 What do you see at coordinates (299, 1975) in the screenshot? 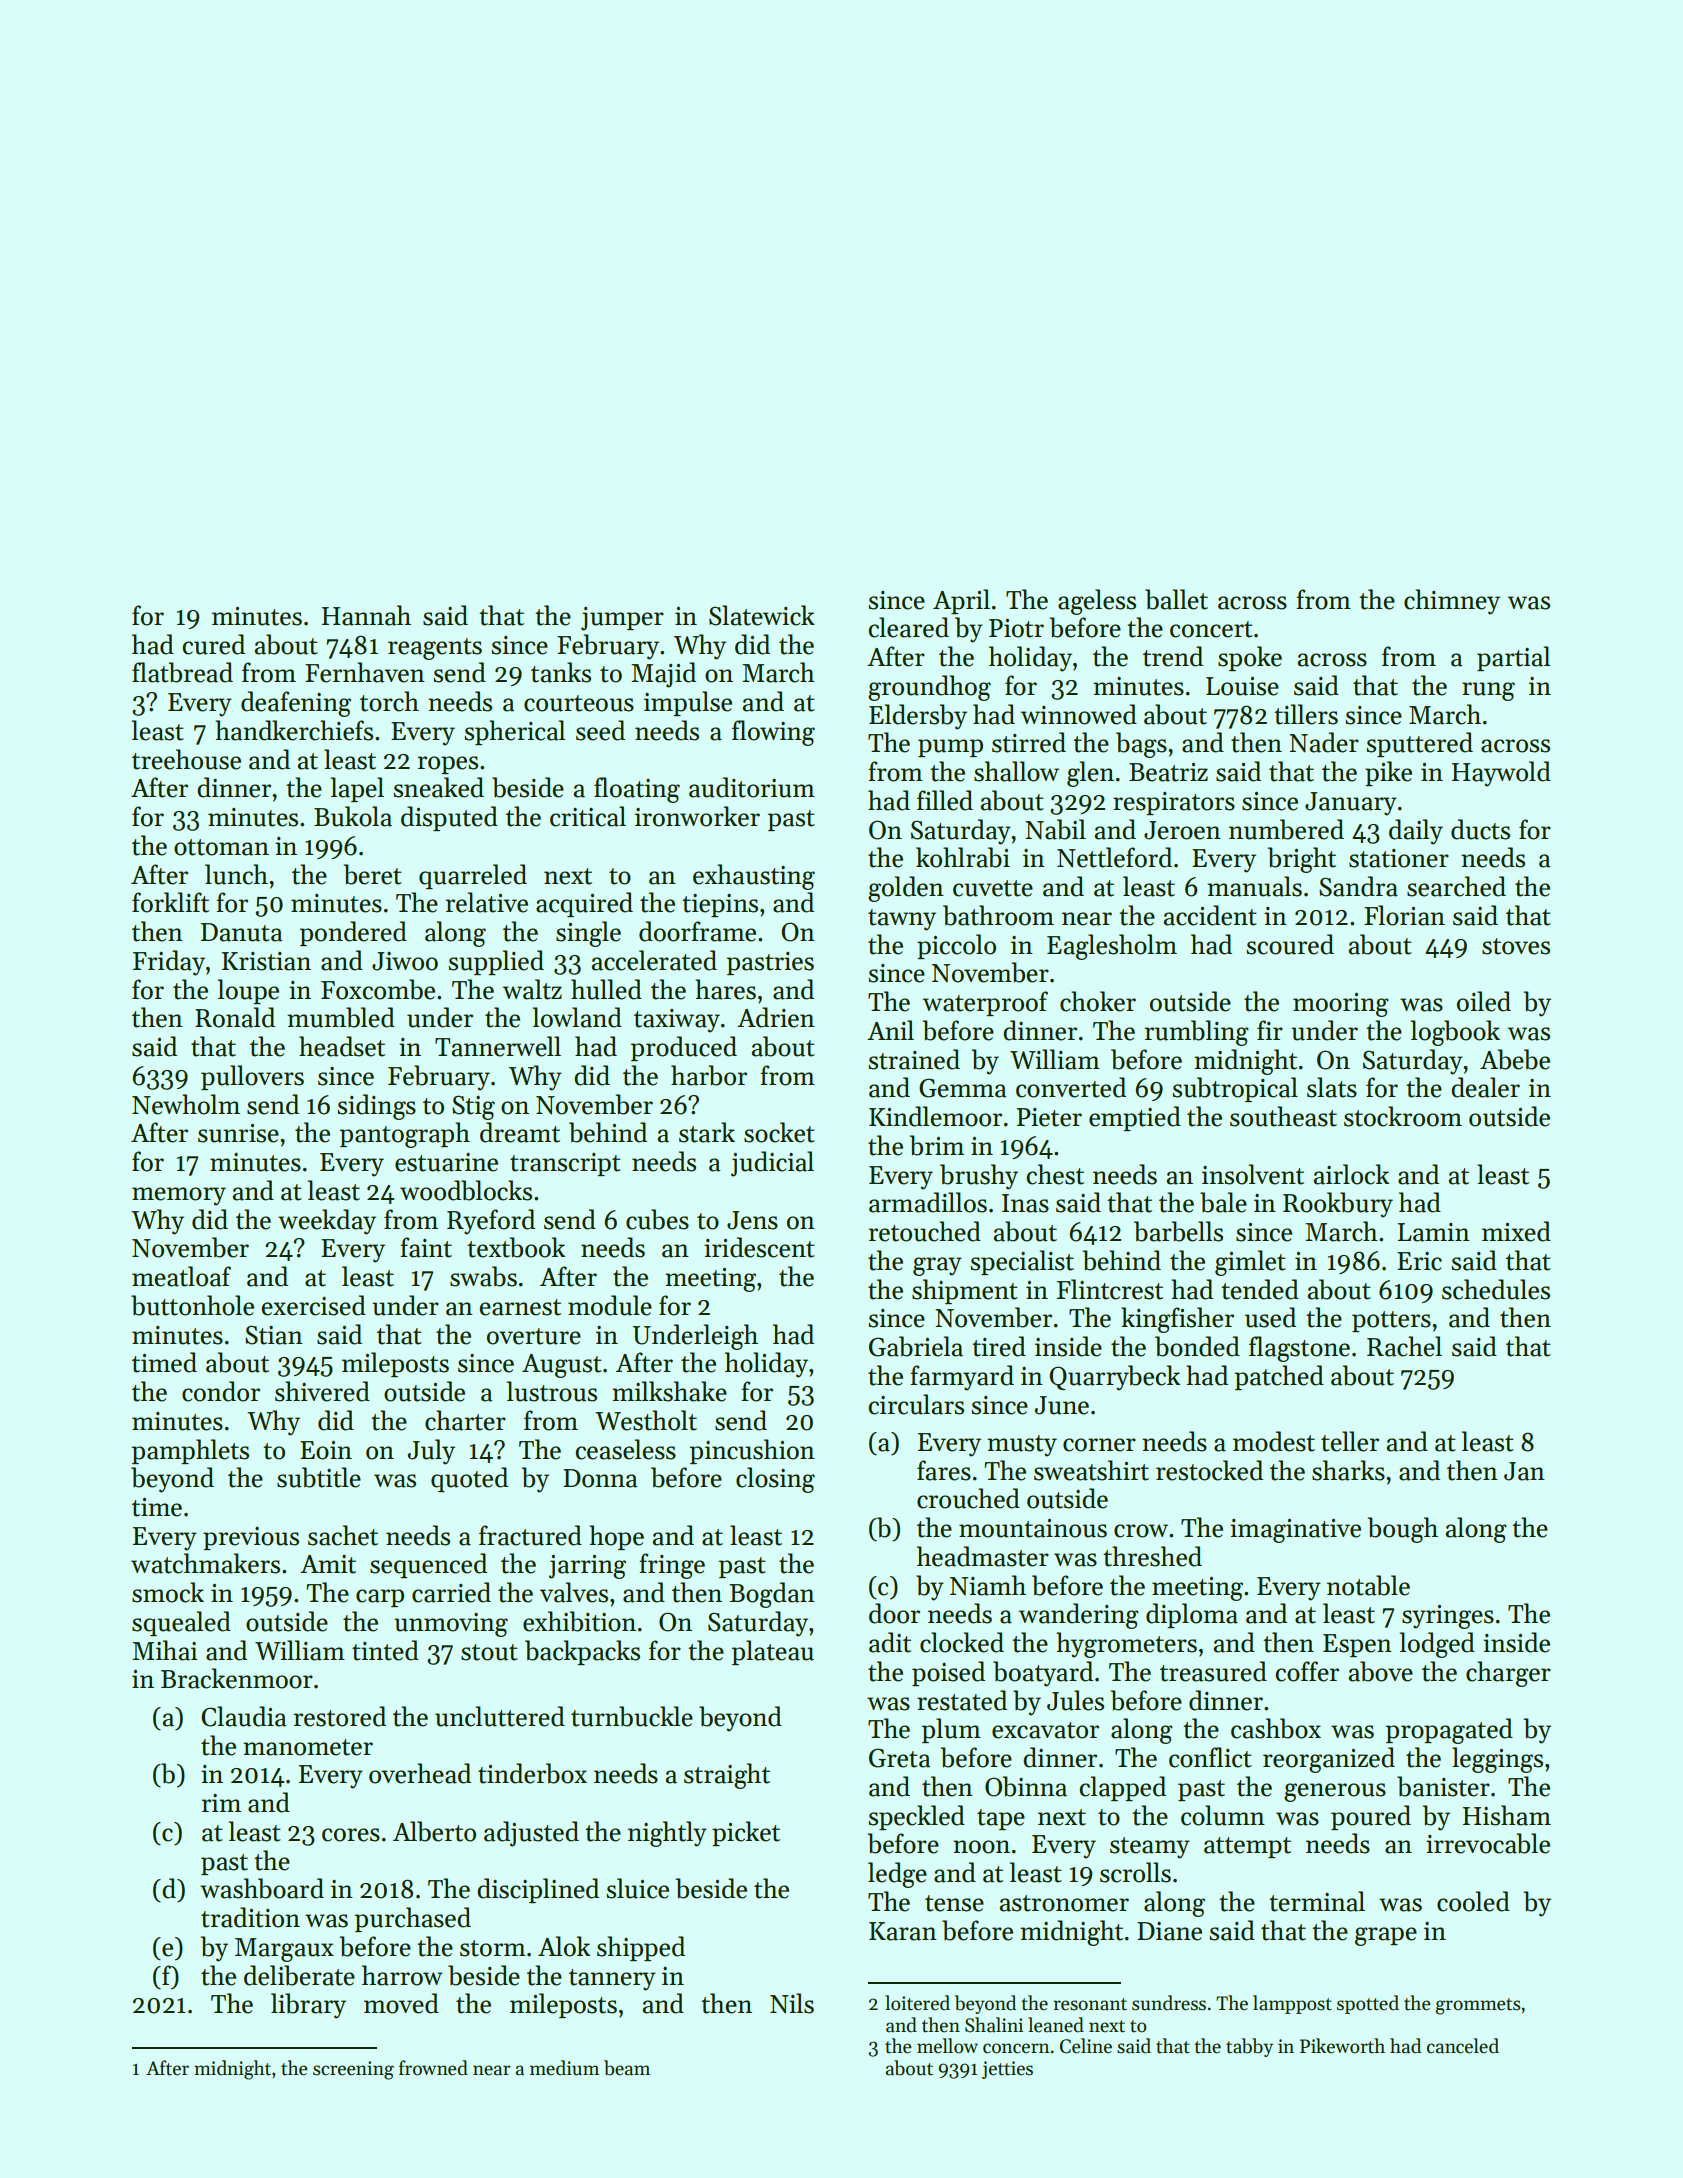
I see `deliberate` at bounding box center [299, 1975].
